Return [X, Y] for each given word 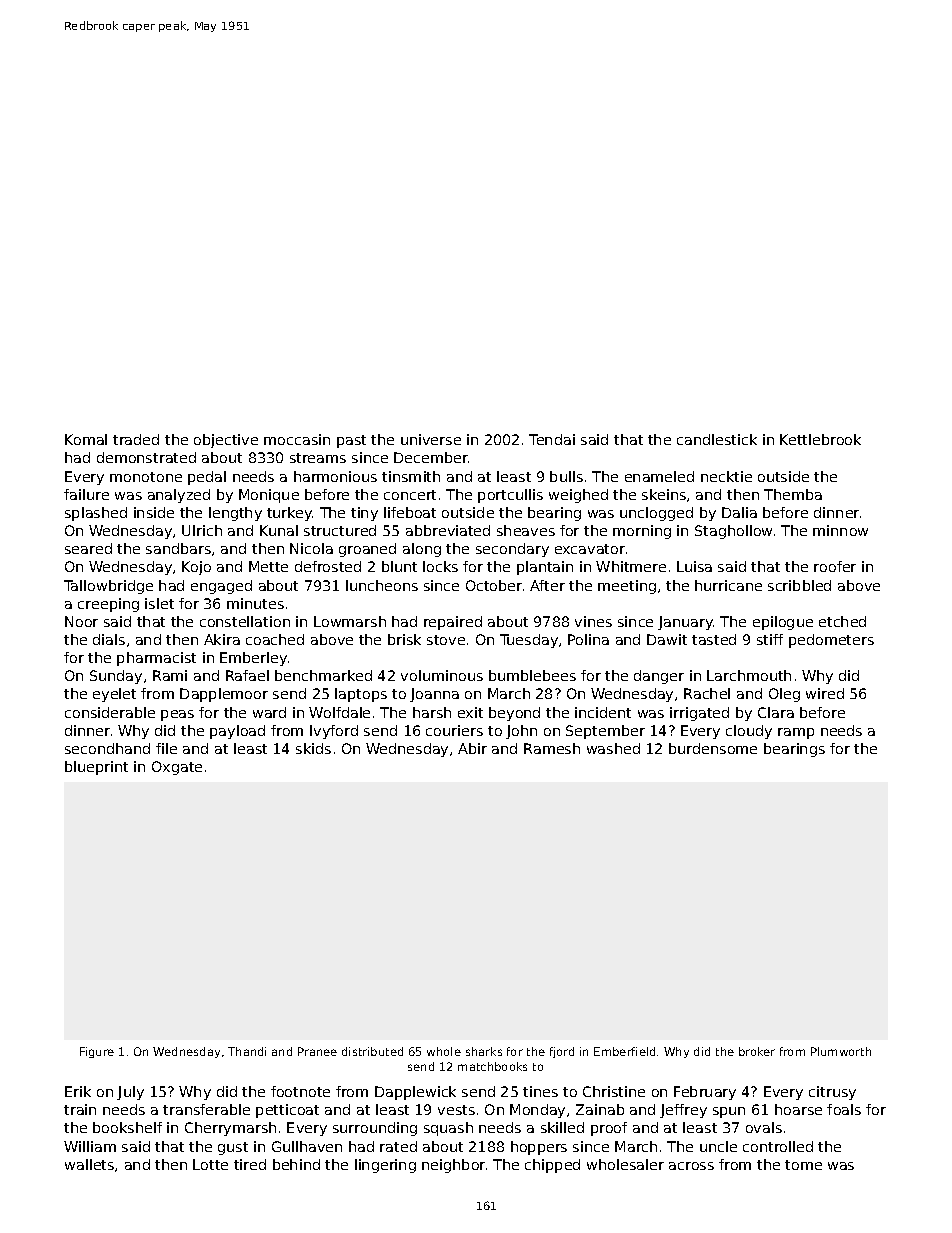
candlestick [717, 439]
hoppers [539, 1148]
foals [844, 1109]
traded [136, 439]
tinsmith [411, 476]
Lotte [210, 1164]
